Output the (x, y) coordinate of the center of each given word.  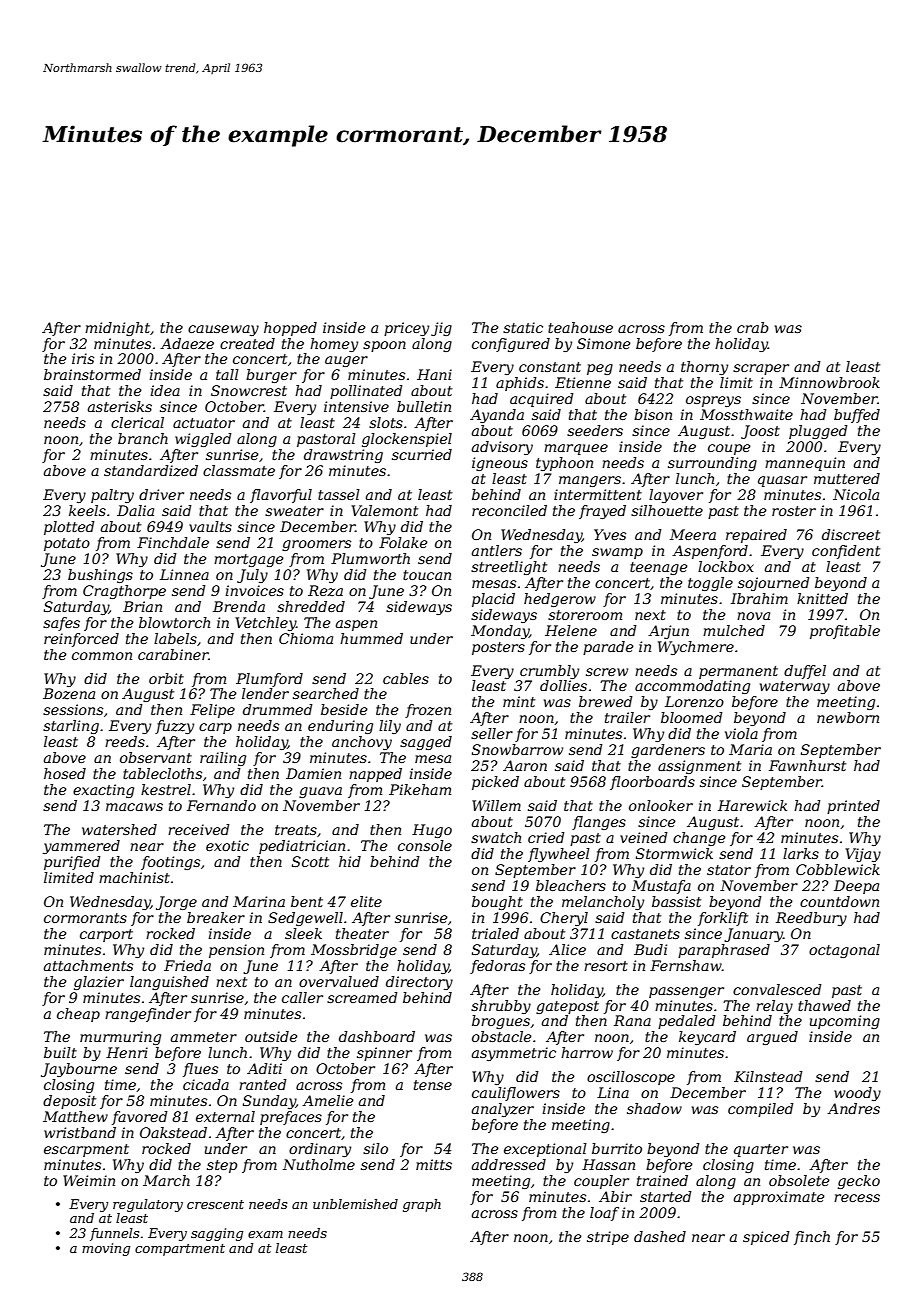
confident (846, 552)
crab (753, 327)
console (425, 845)
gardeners (668, 751)
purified (72, 863)
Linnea (184, 574)
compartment (180, 1250)
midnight (117, 329)
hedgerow (560, 600)
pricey (406, 329)
